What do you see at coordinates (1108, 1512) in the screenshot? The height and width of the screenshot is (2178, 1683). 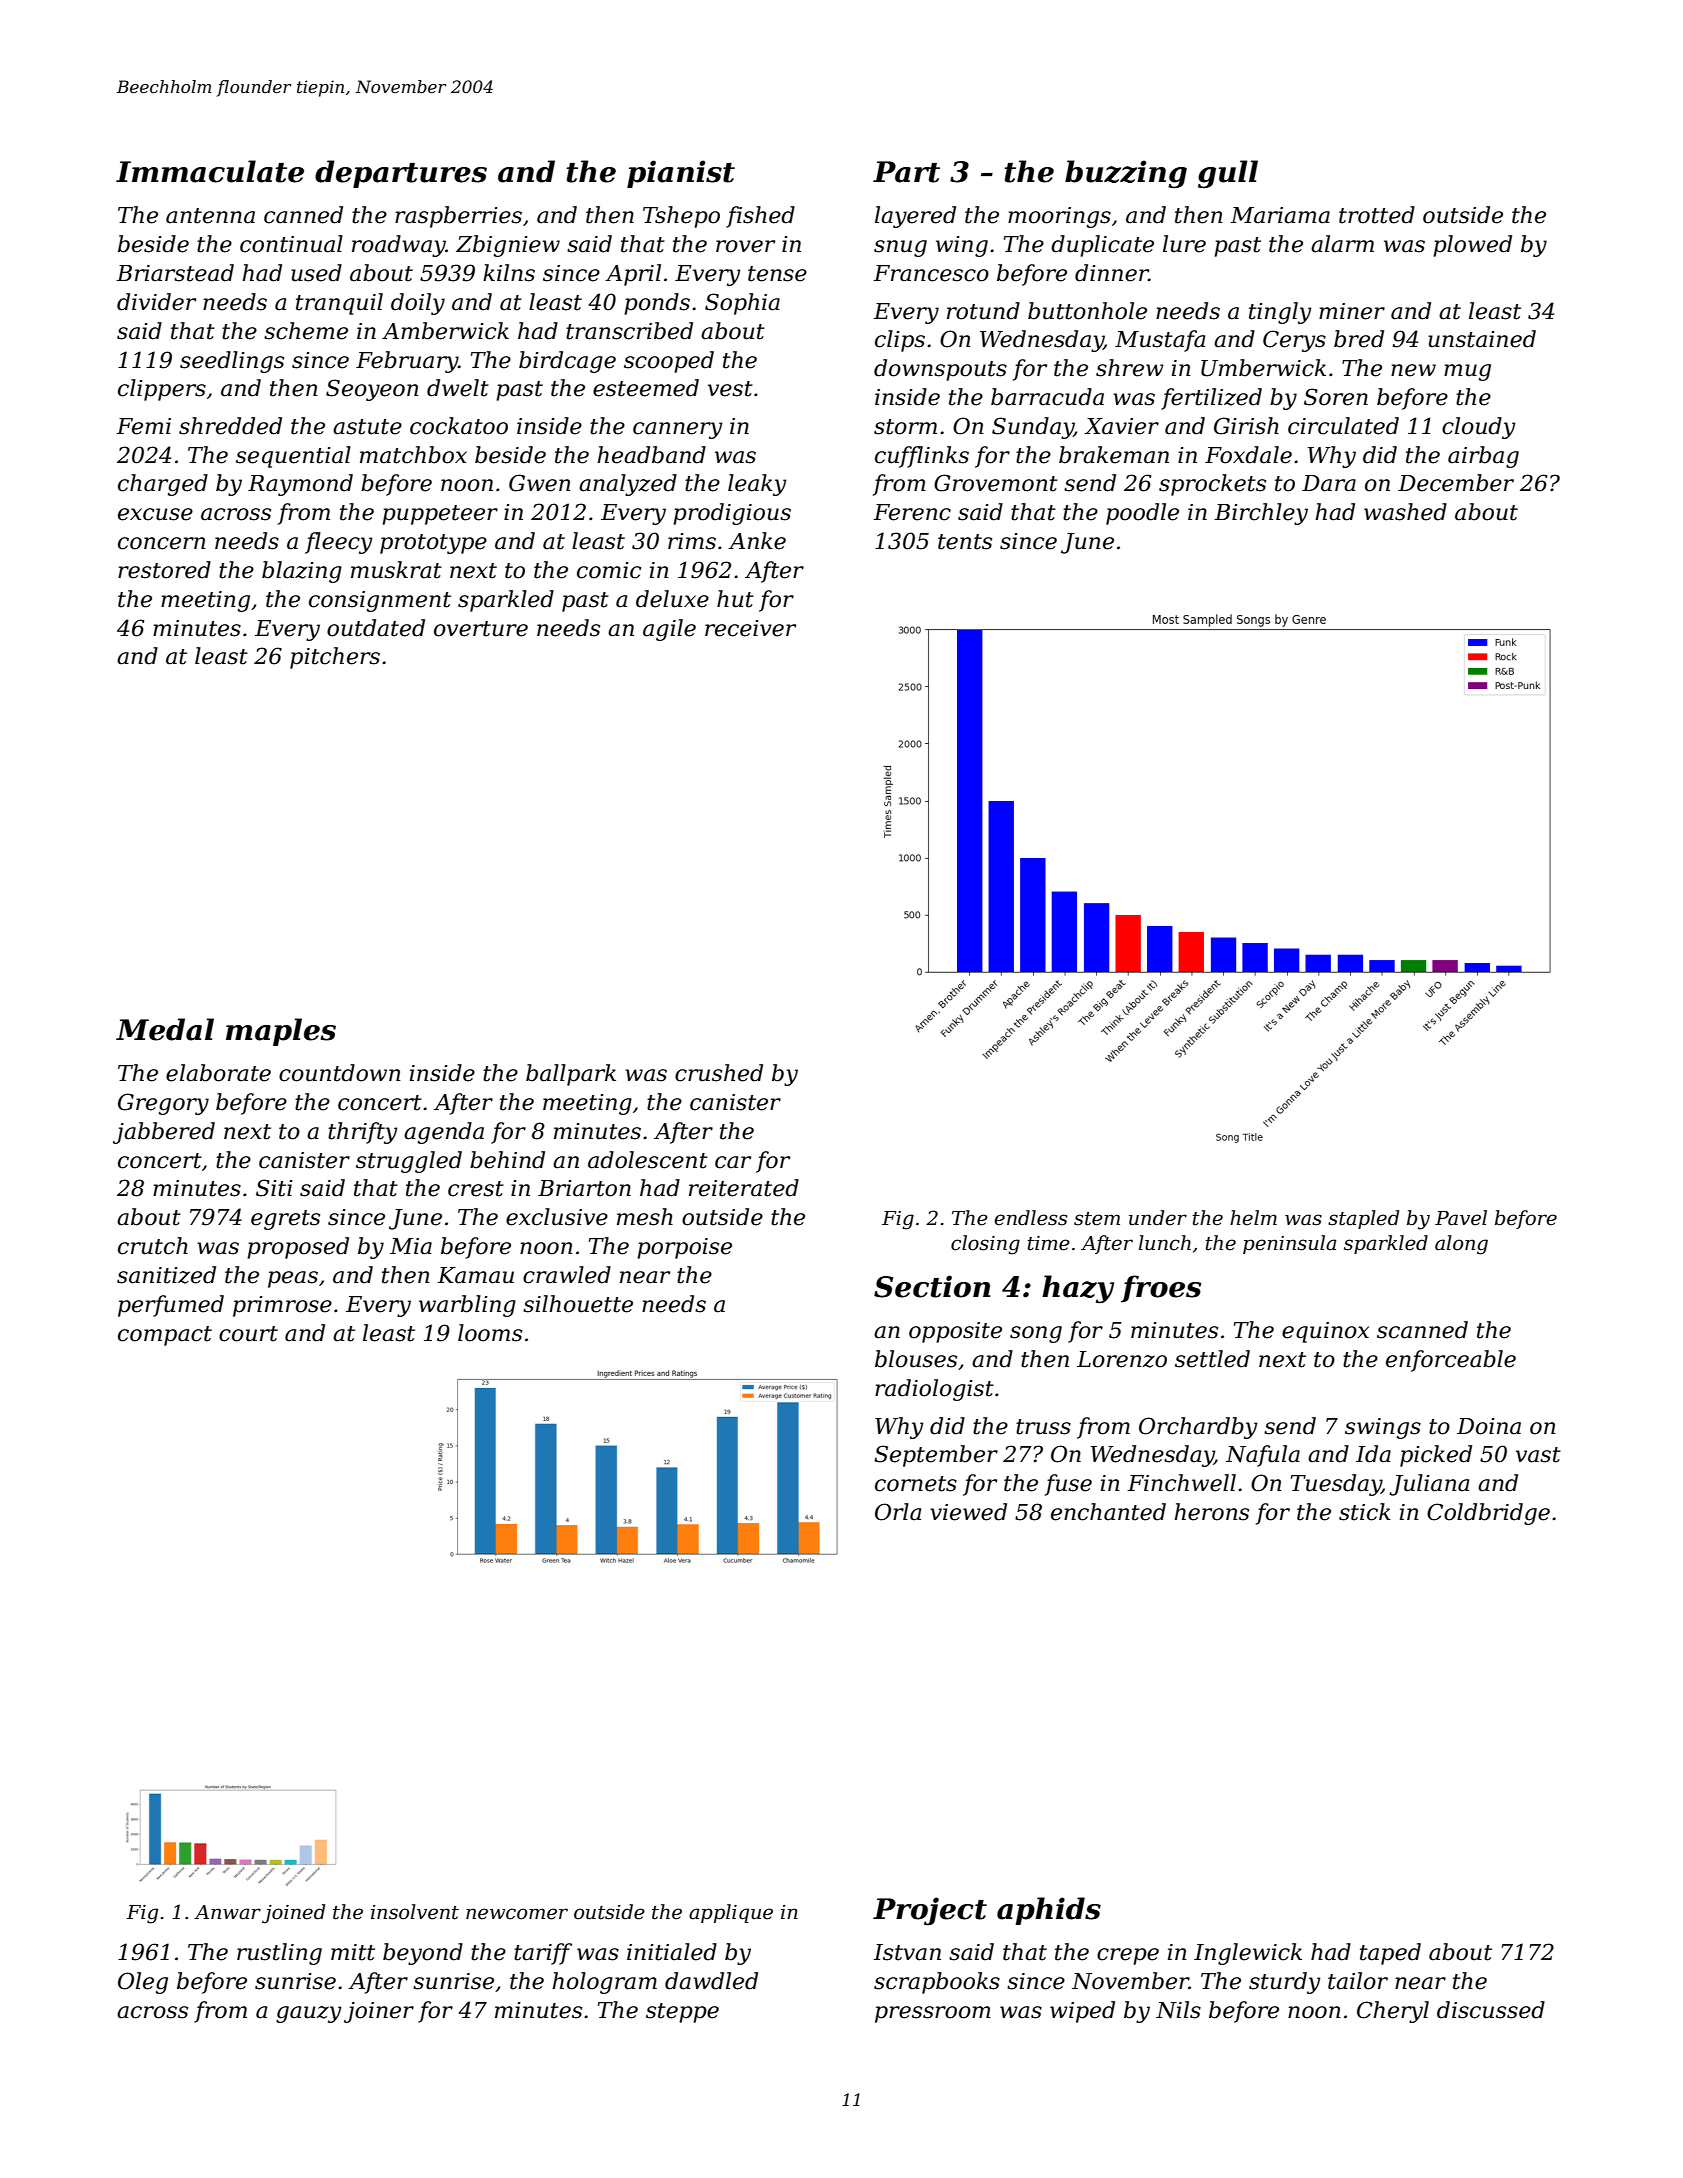 I see `enchanted` at bounding box center [1108, 1512].
